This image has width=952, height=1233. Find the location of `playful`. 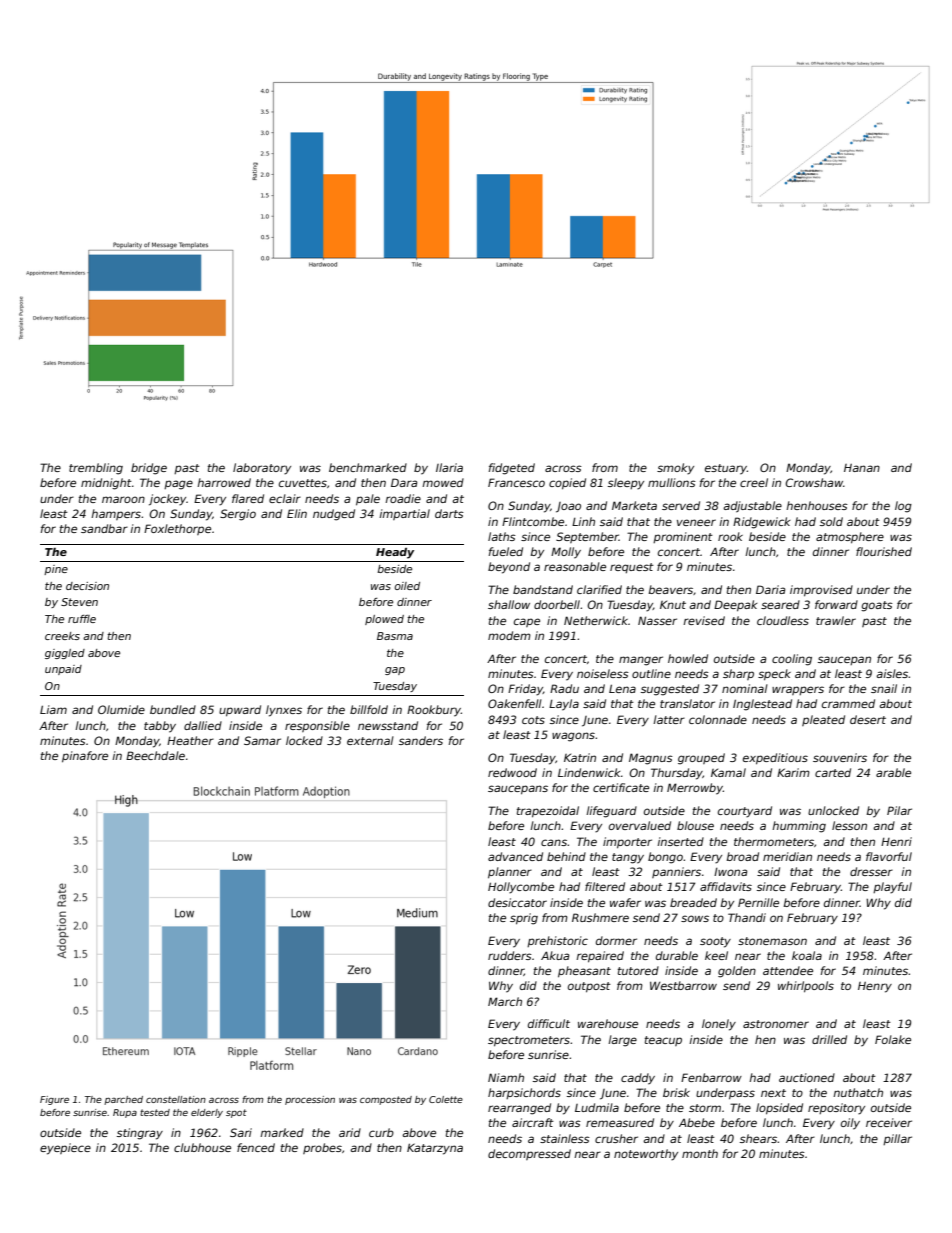

playful is located at coordinates (892, 888).
